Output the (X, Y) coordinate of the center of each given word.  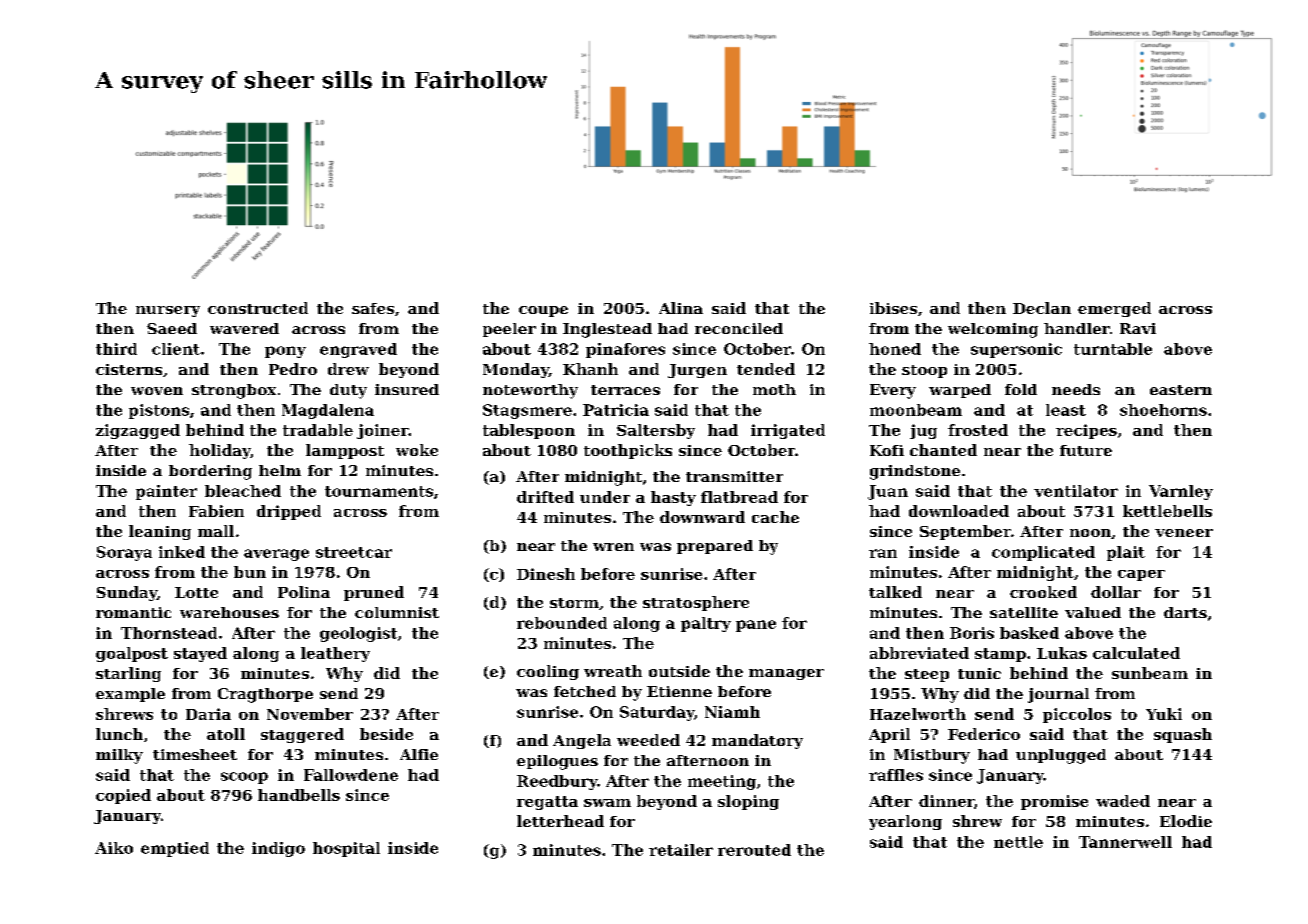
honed (895, 349)
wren (613, 547)
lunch (119, 734)
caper (1141, 575)
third (116, 349)
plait (1126, 553)
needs (1076, 389)
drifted (545, 497)
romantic (133, 612)
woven (157, 391)
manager (786, 674)
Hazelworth (918, 714)
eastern (1181, 390)
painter (166, 492)
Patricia (616, 410)
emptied (175, 849)
